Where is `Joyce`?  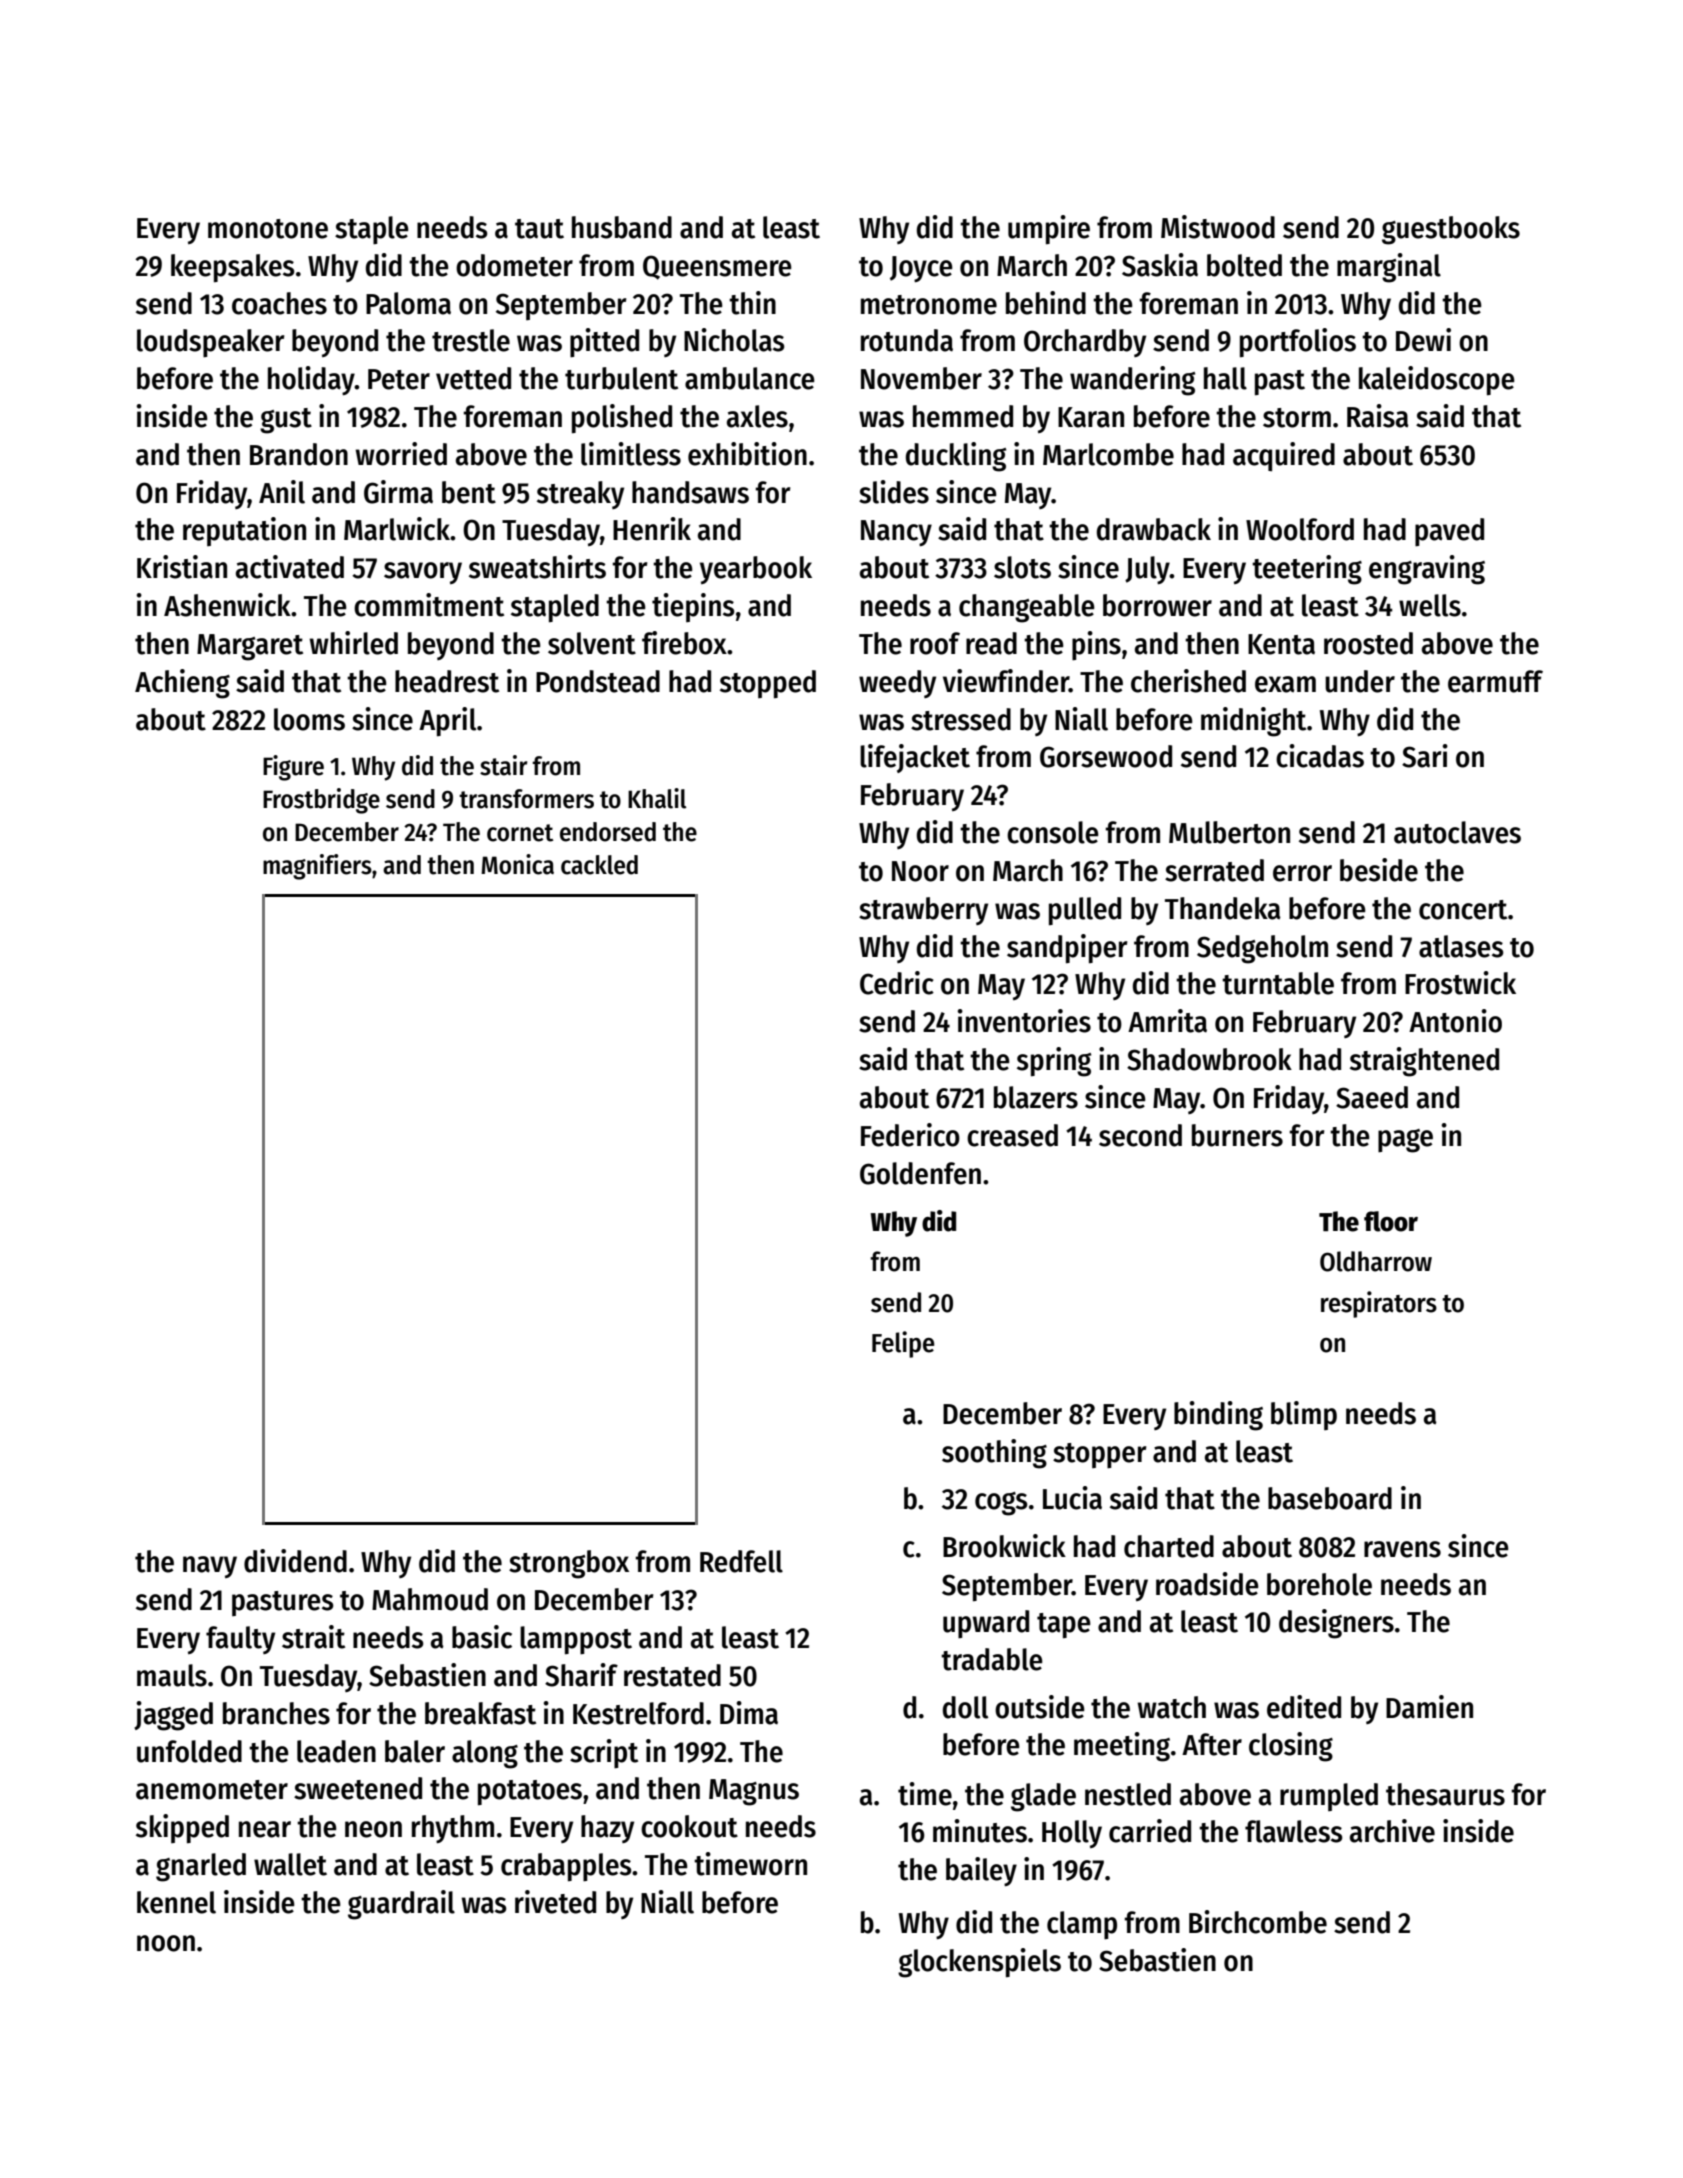
Joyce is located at coordinates (921, 269).
